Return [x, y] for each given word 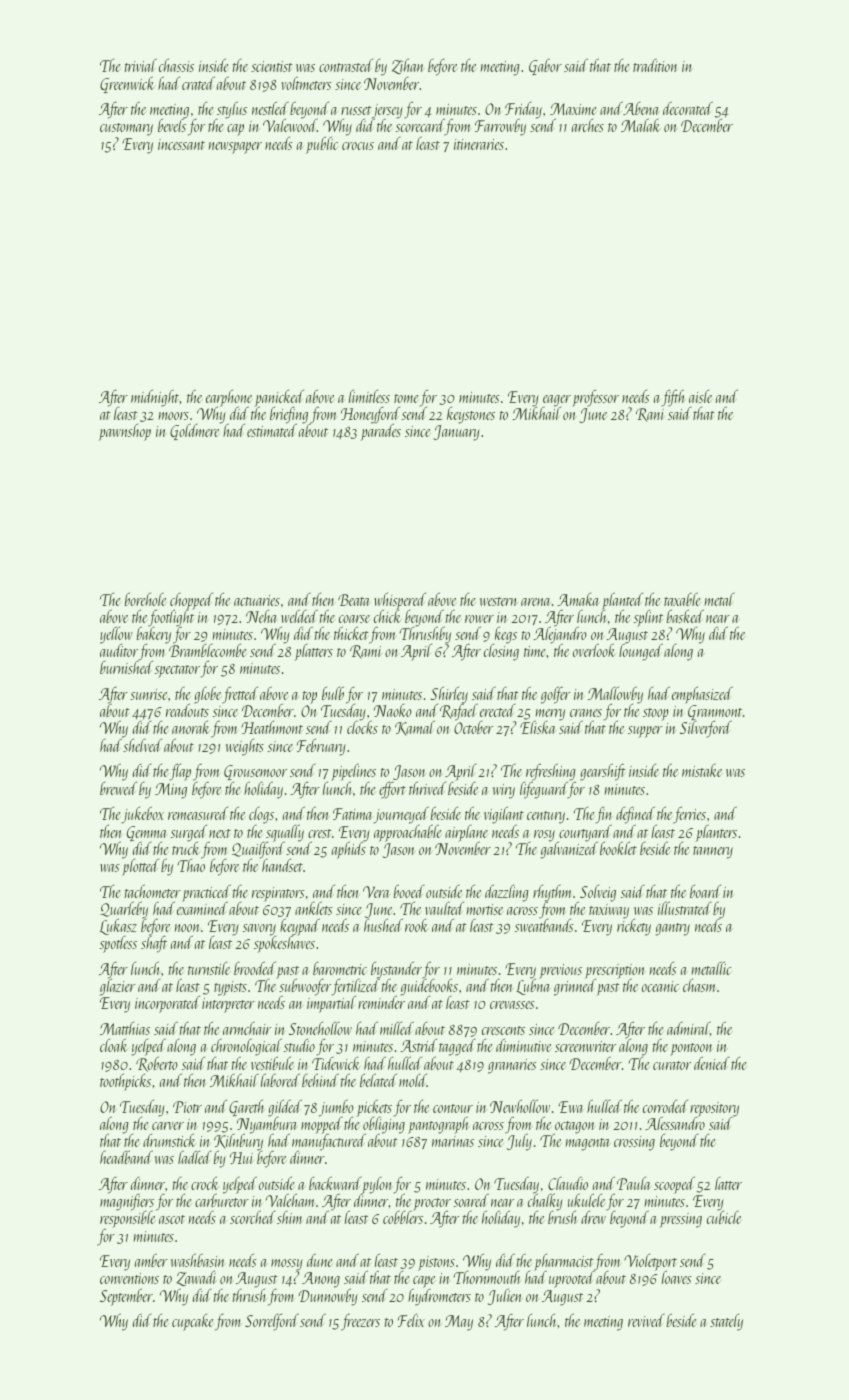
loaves [677, 1278]
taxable [682, 599]
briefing [289, 415]
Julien [505, 1296]
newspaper [235, 148]
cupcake [192, 1322]
